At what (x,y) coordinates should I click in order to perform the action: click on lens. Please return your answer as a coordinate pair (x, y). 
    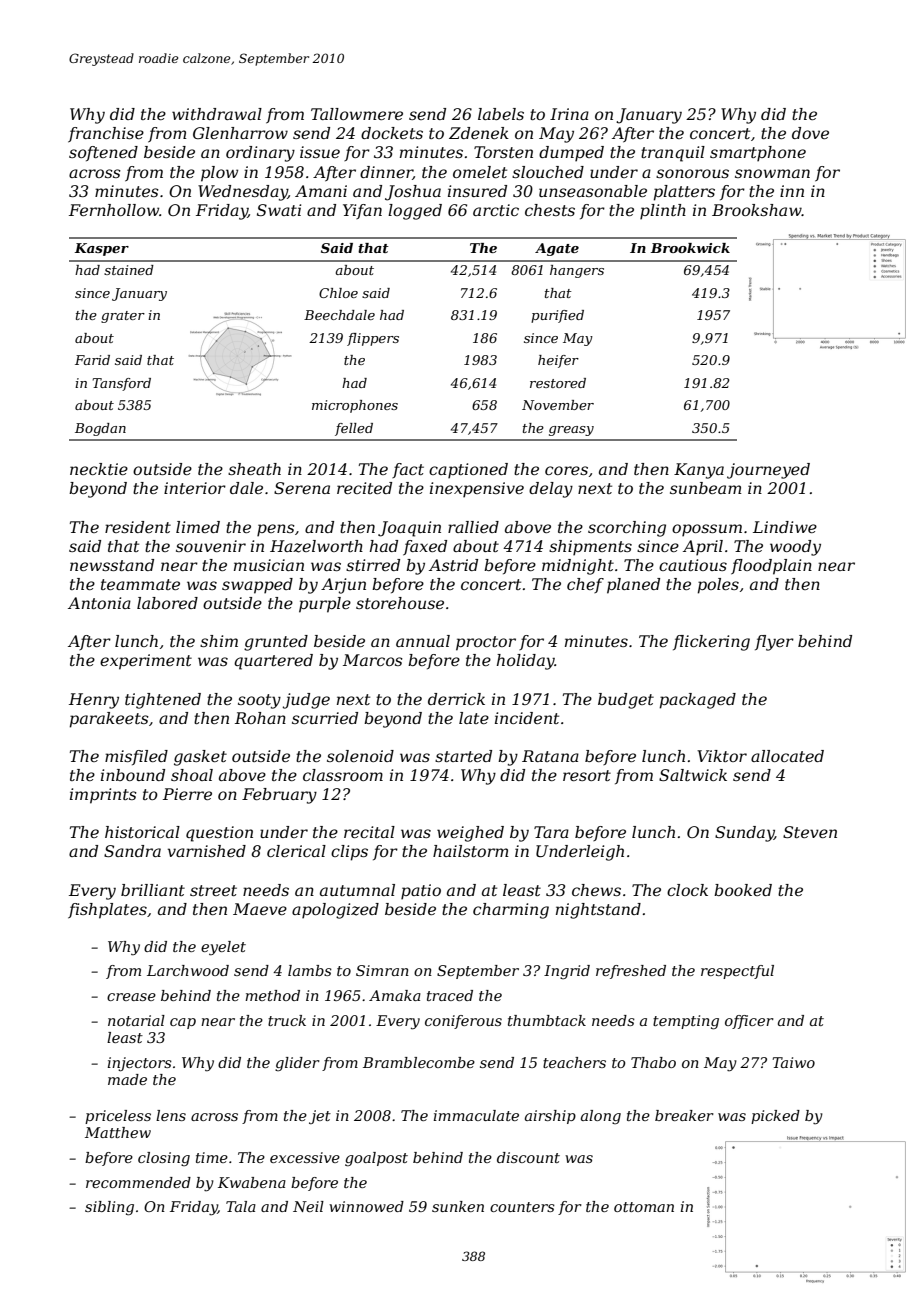
    Looking at the image, I should click on (171, 1115).
